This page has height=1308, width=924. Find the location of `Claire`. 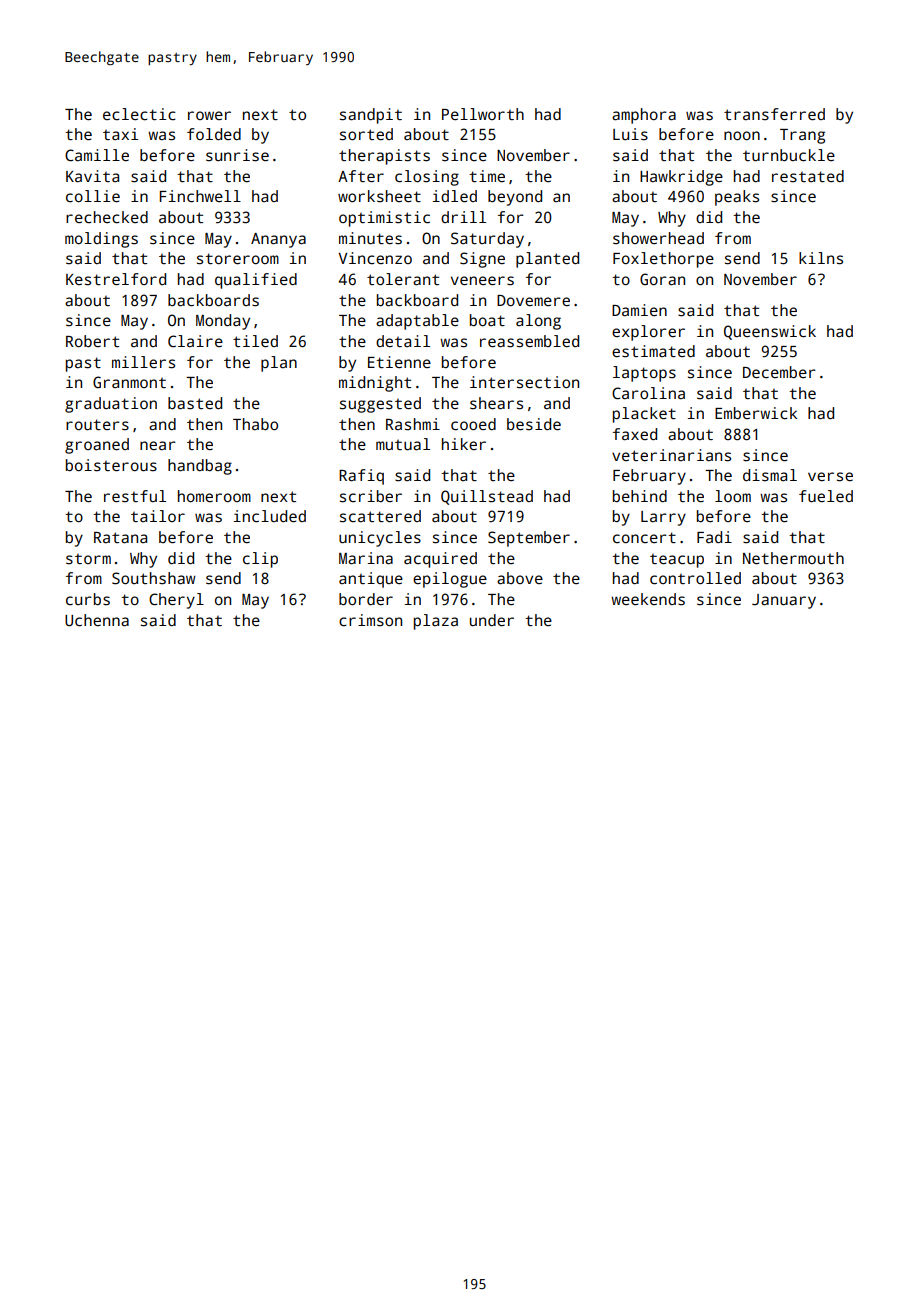

Claire is located at coordinates (195, 341).
